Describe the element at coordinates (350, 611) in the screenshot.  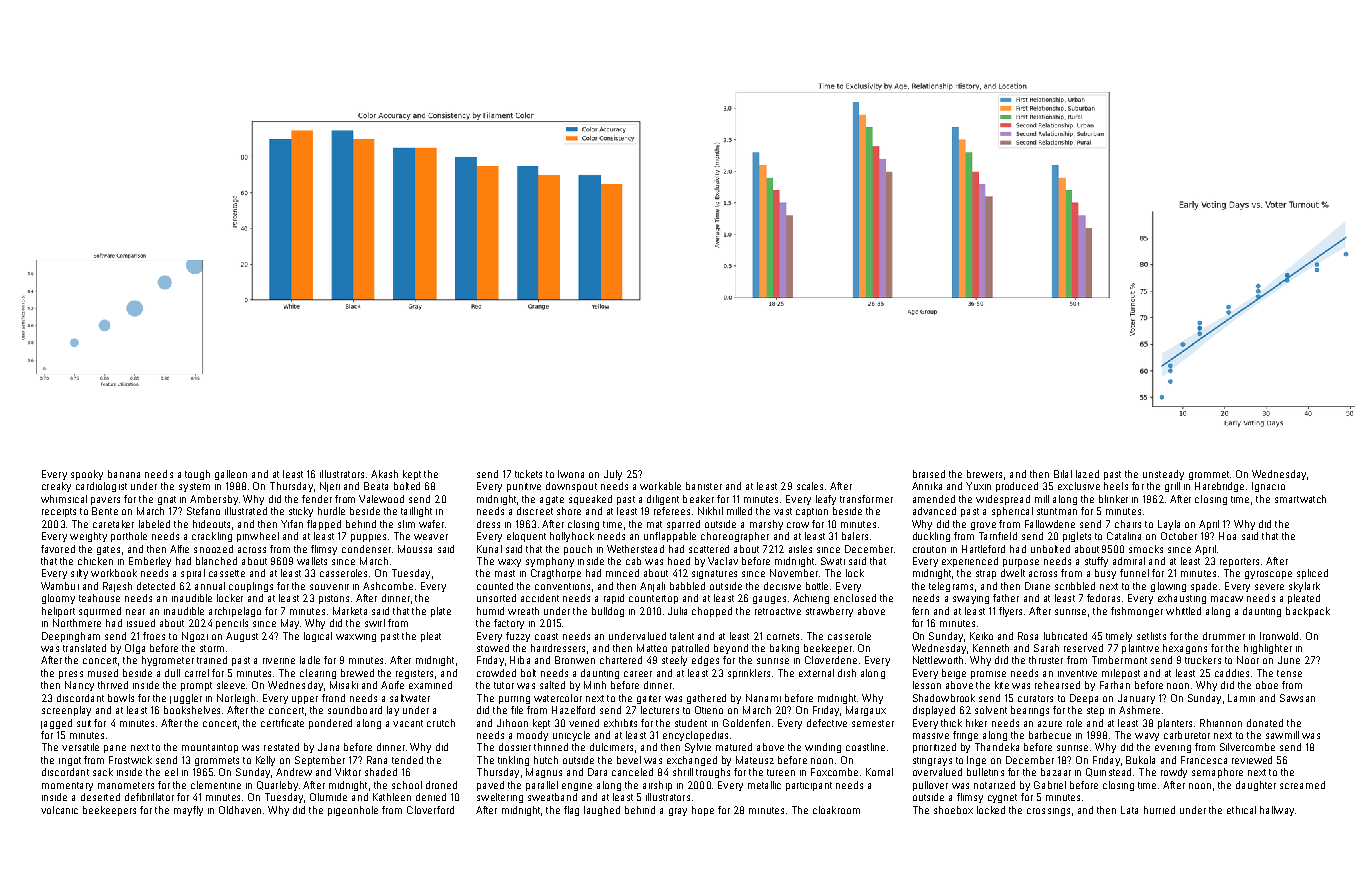
I see `Marketa` at that location.
